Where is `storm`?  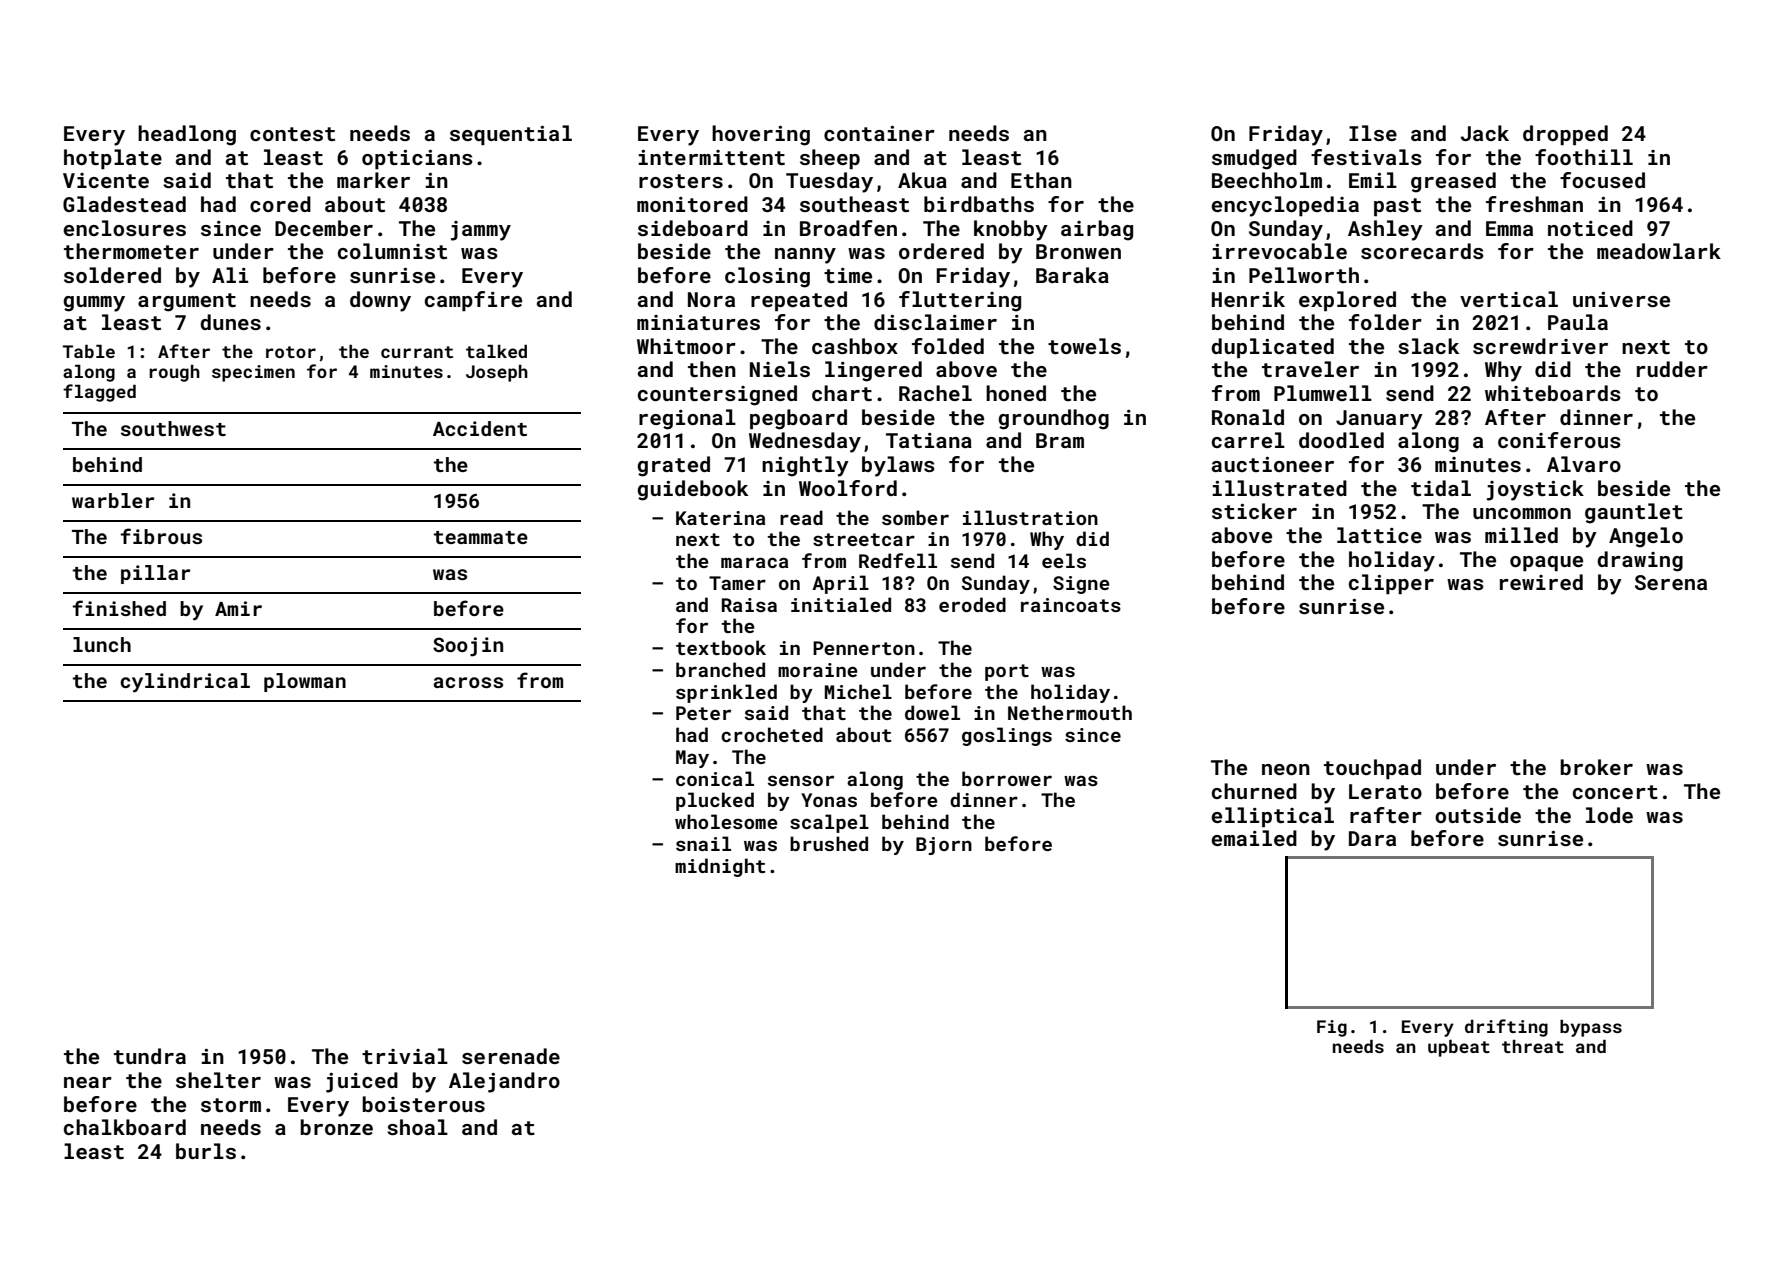
storm is located at coordinates (231, 1105).
